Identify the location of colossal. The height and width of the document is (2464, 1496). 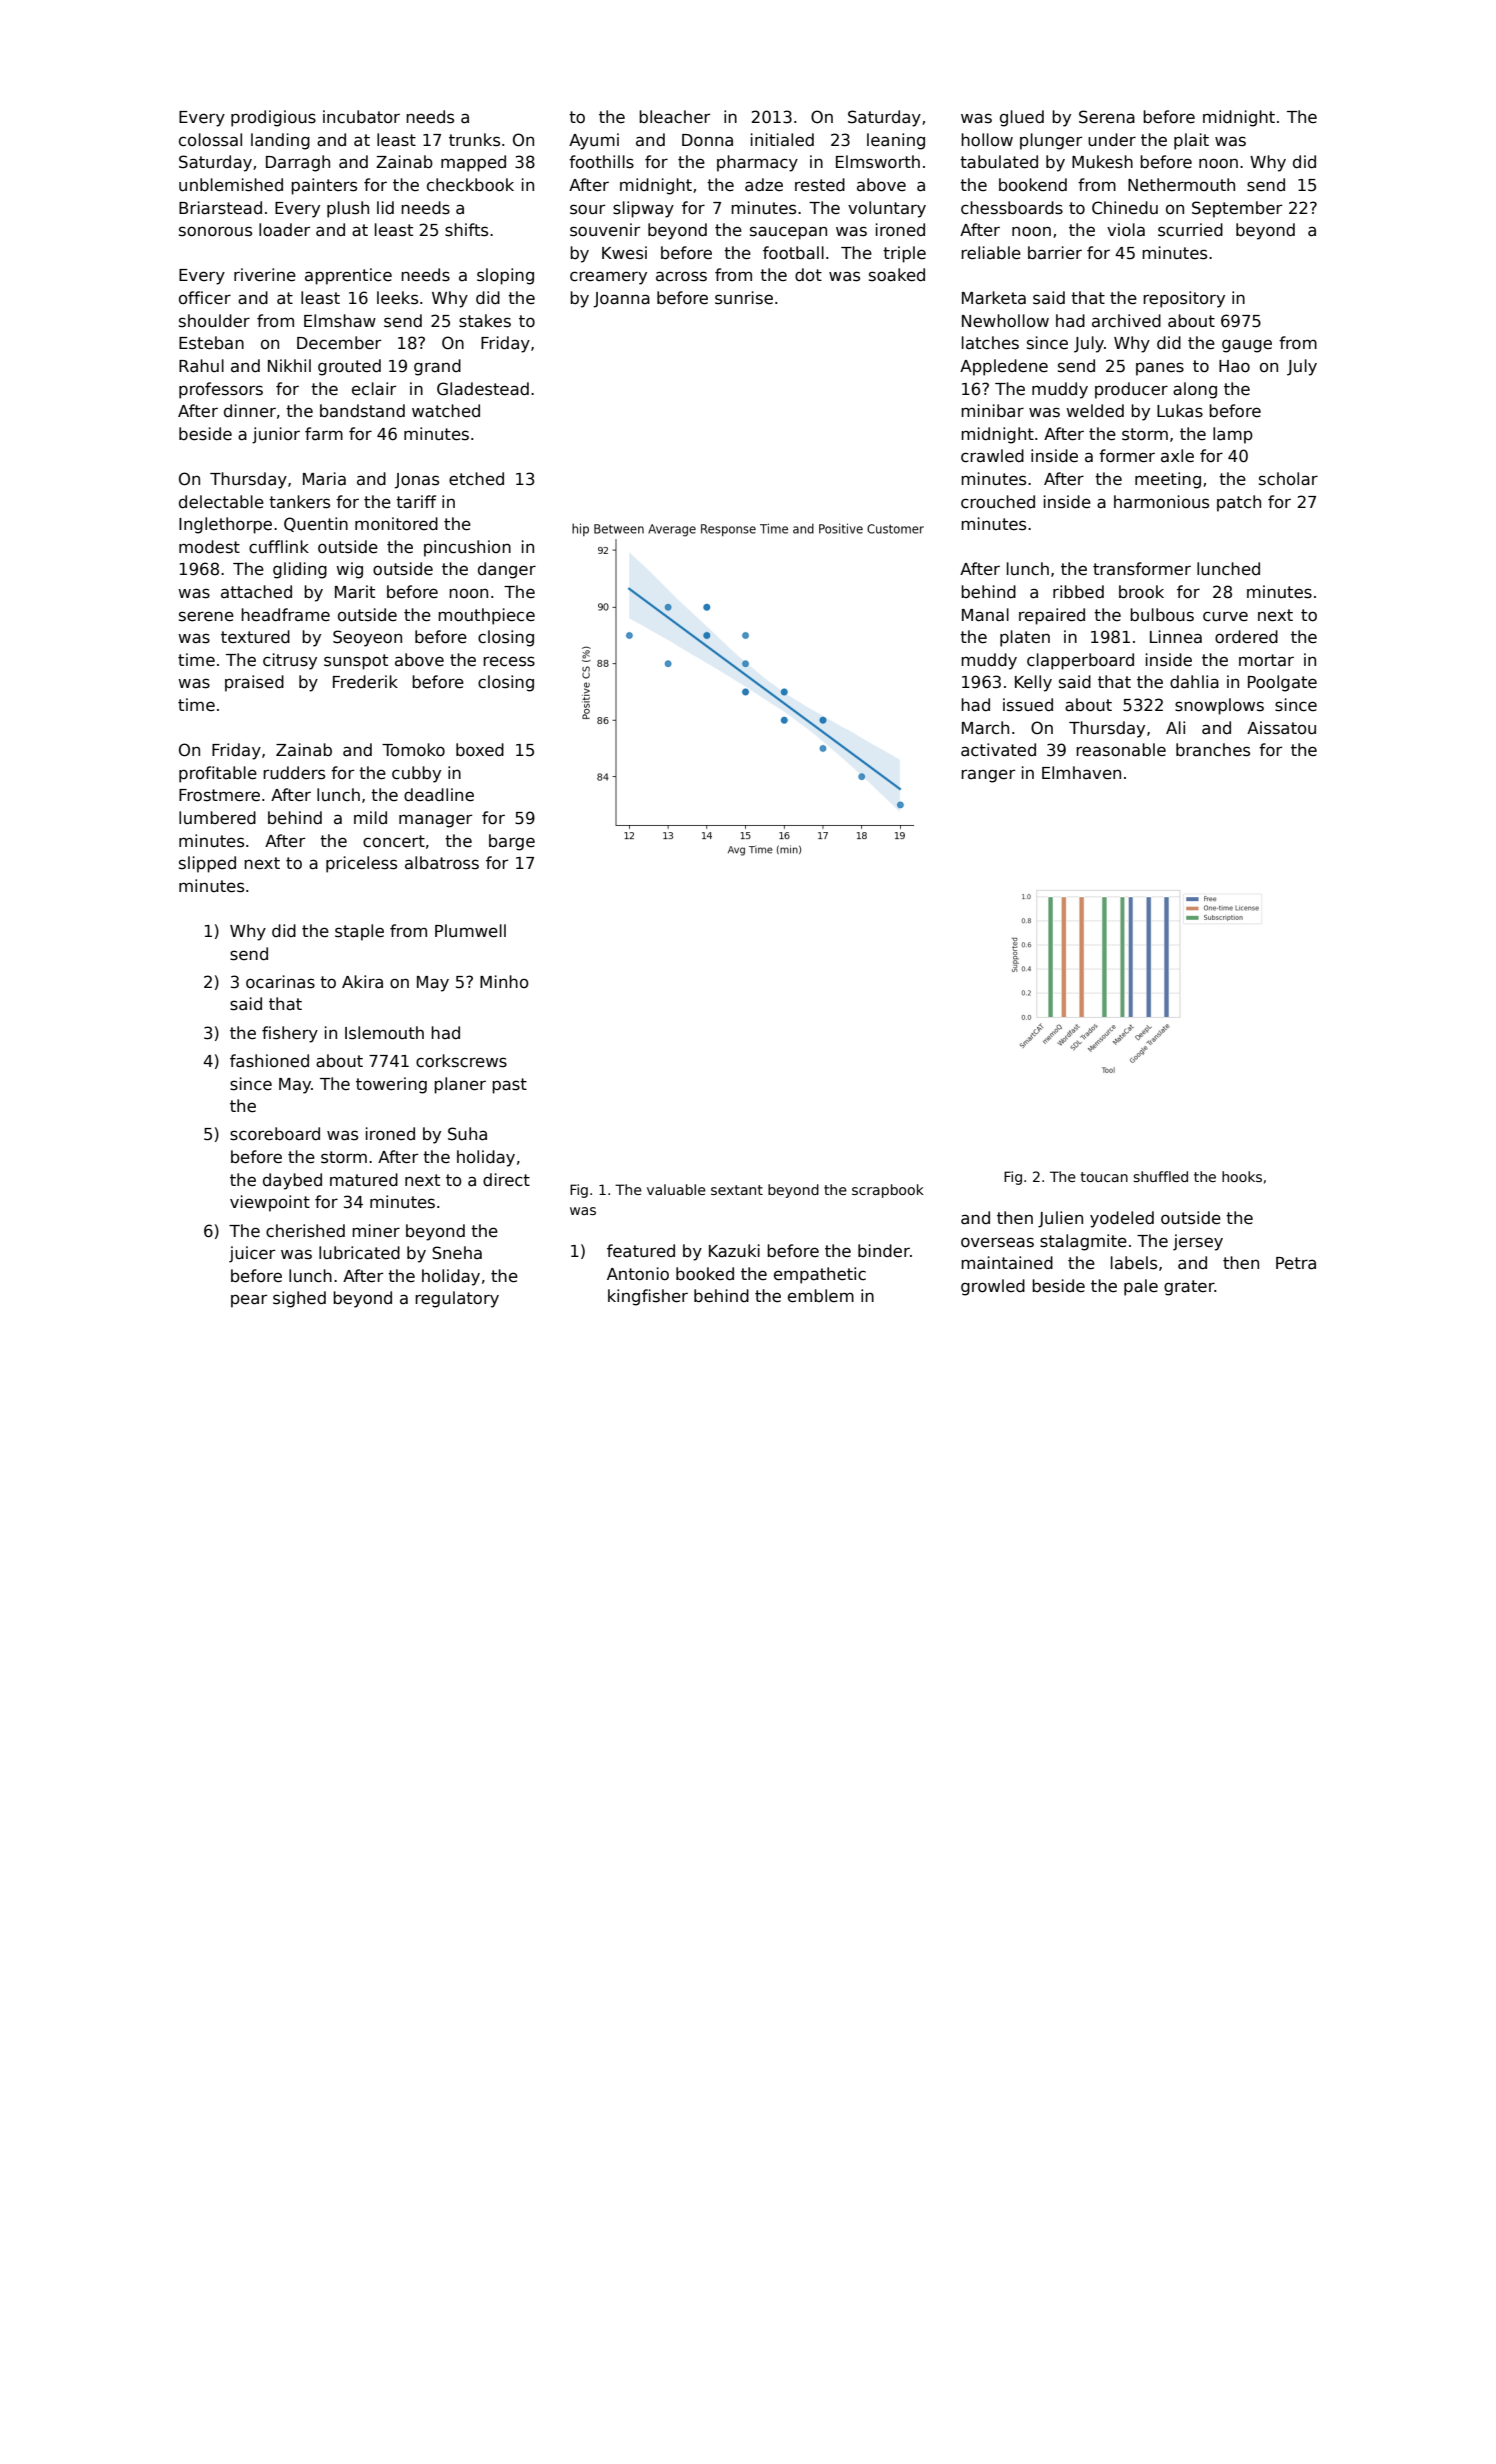
(210, 140).
